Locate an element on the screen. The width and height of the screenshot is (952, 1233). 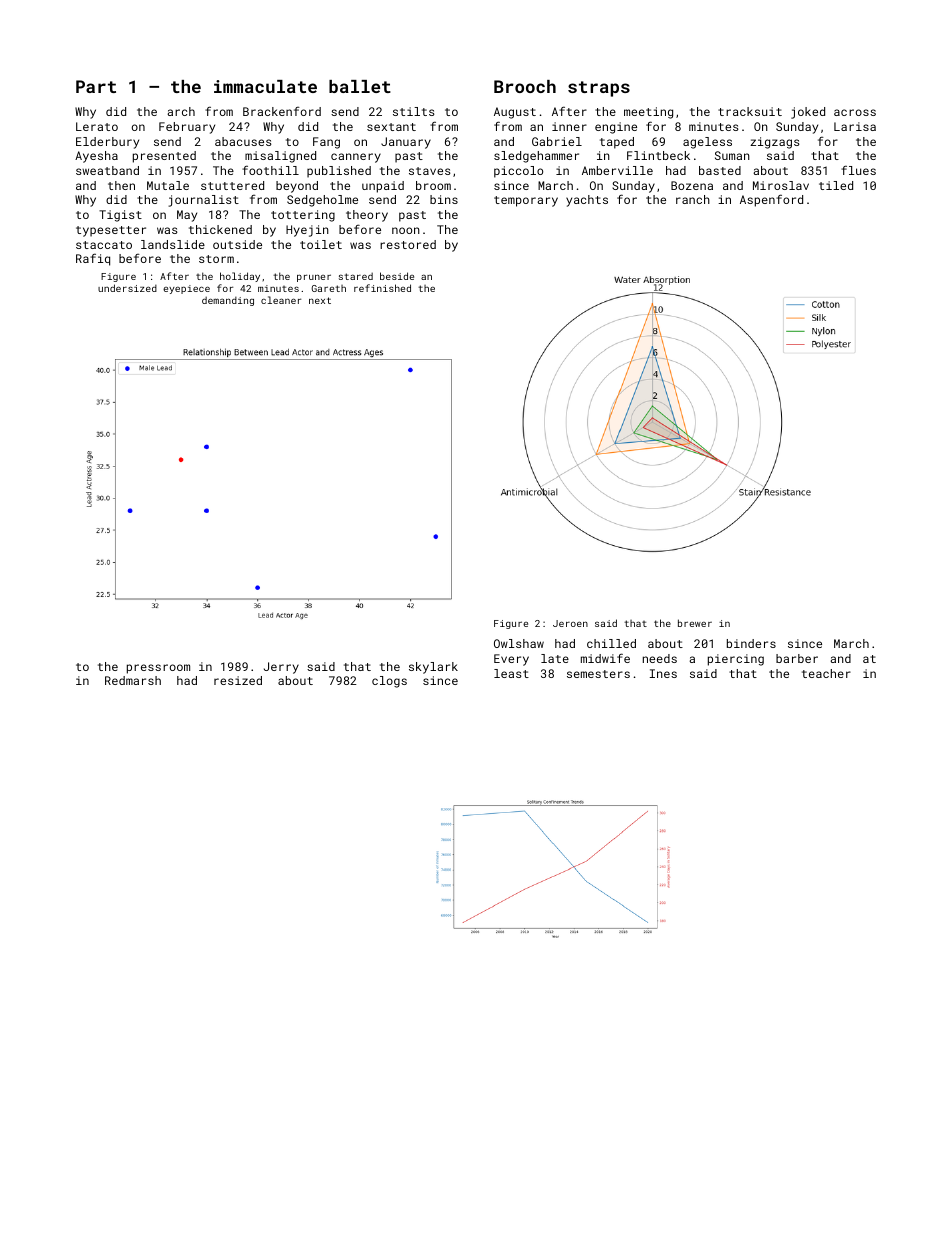
next is located at coordinates (320, 300).
